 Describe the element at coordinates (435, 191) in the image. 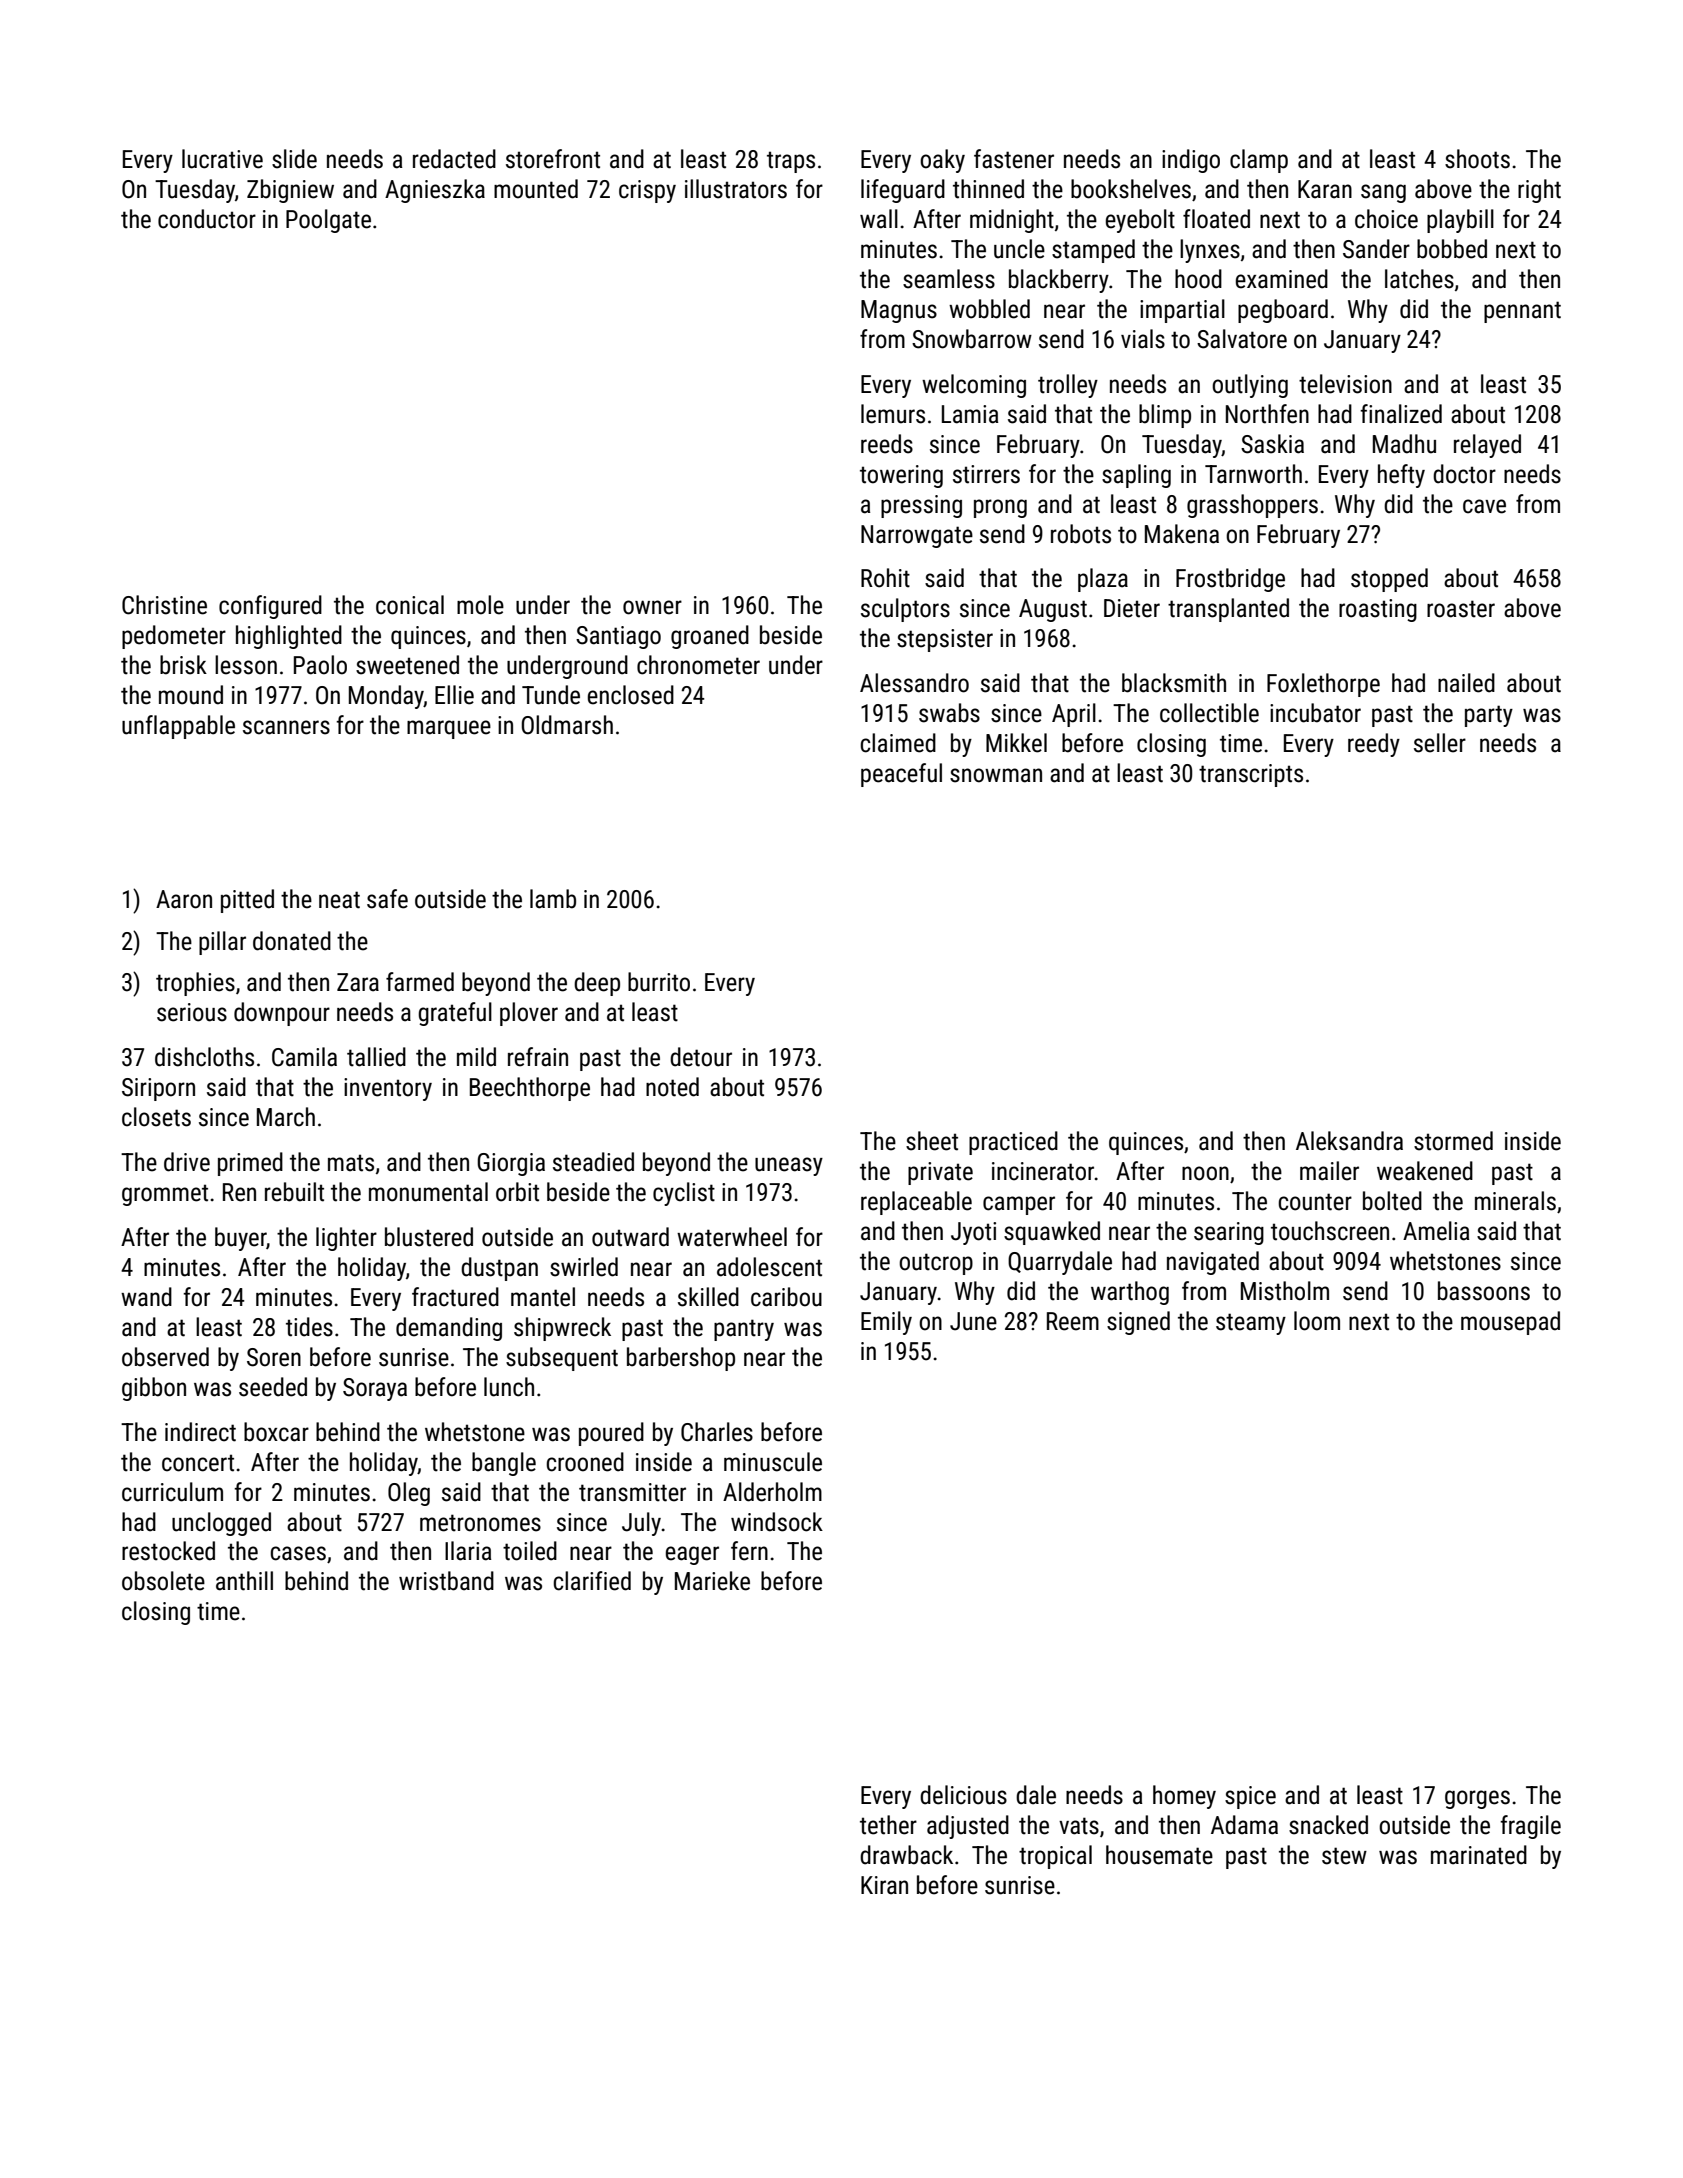

I see `Agnieszka` at that location.
